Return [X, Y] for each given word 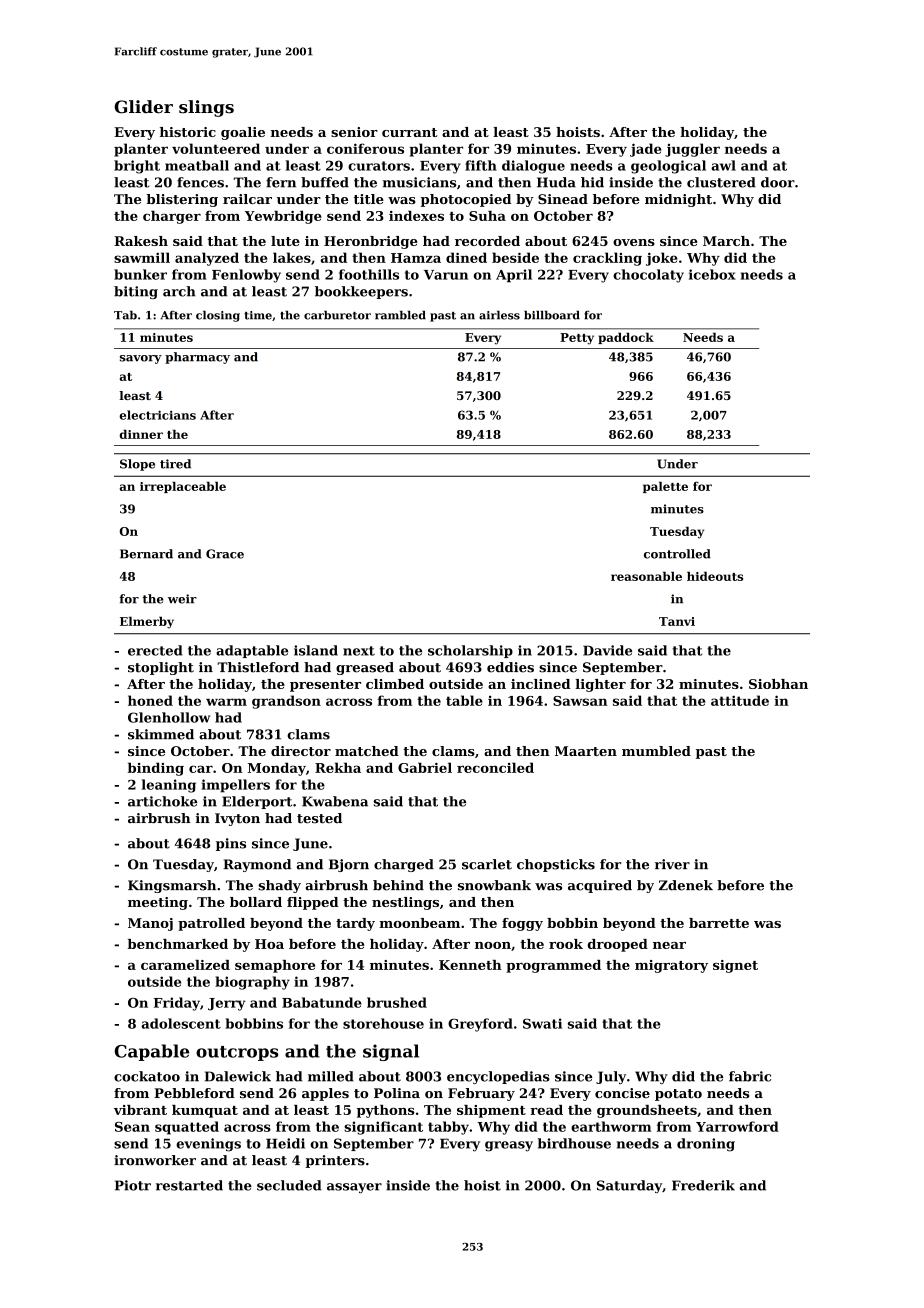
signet [735, 966]
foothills [369, 274]
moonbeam [419, 923]
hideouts [715, 576]
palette [665, 487]
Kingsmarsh [172, 886]
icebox [712, 274]
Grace [225, 554]
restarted [189, 1185]
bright [137, 167]
